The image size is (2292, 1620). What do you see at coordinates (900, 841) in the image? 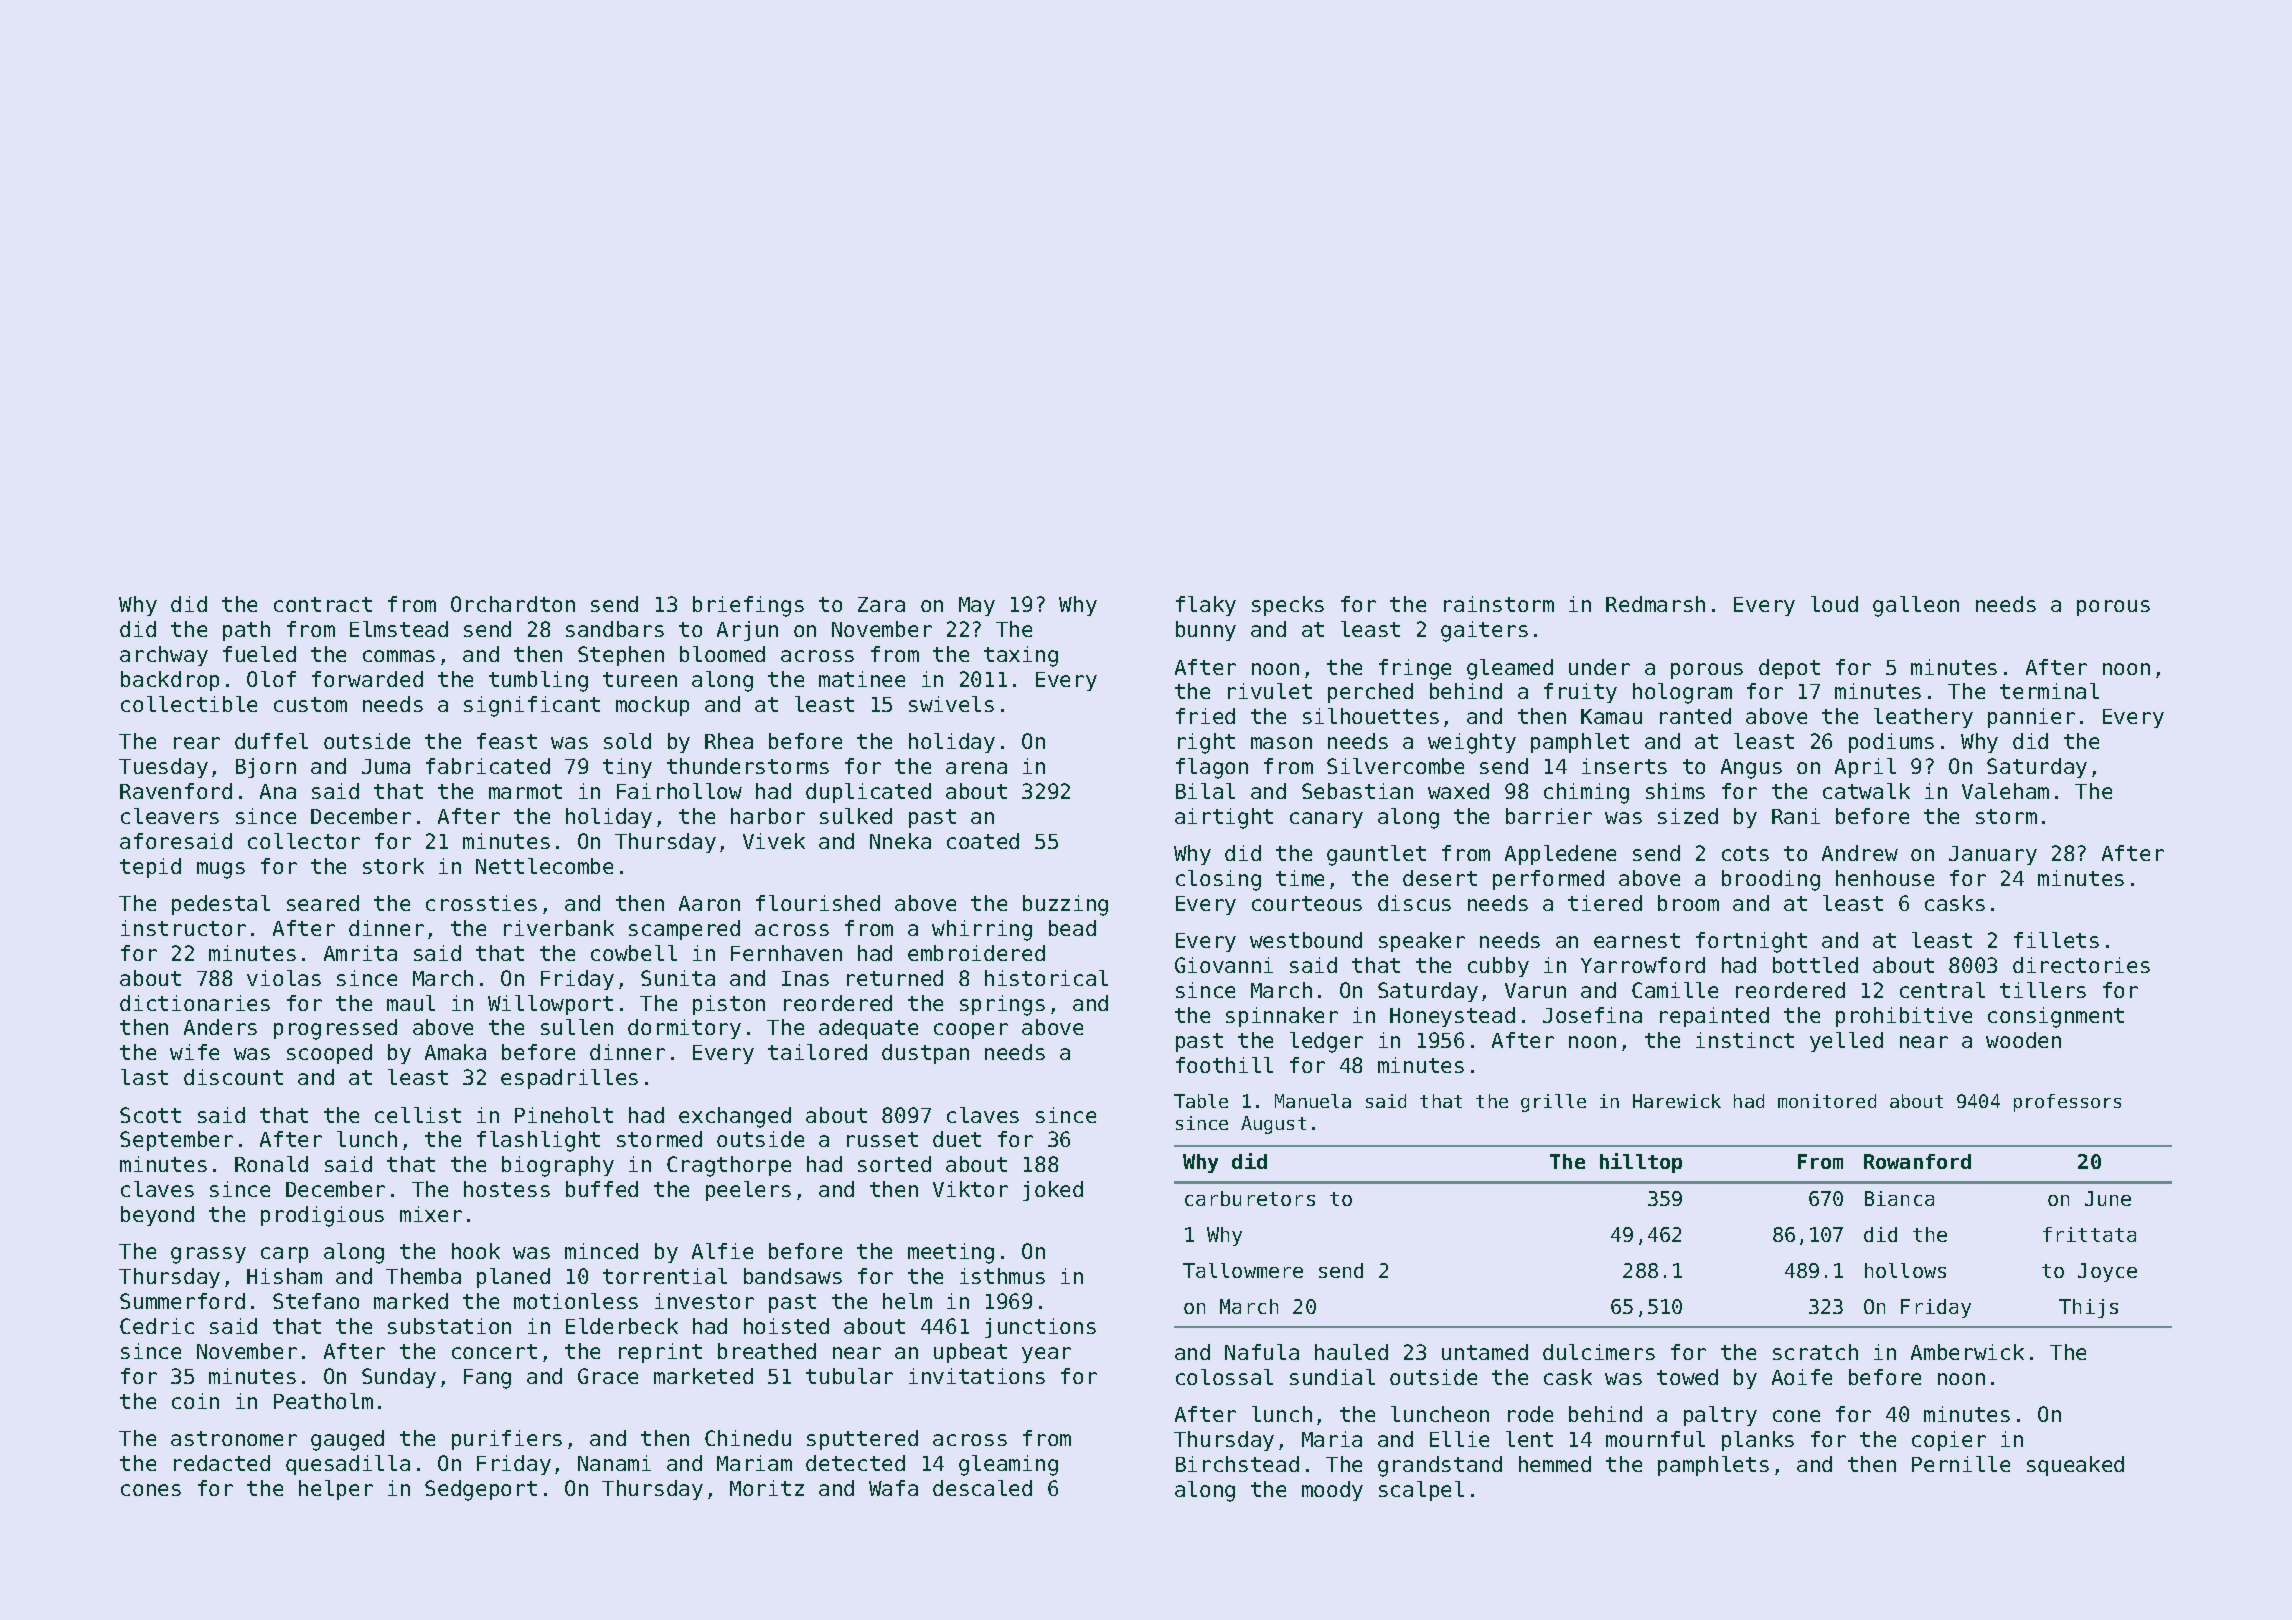
I see `Nneka` at bounding box center [900, 841].
